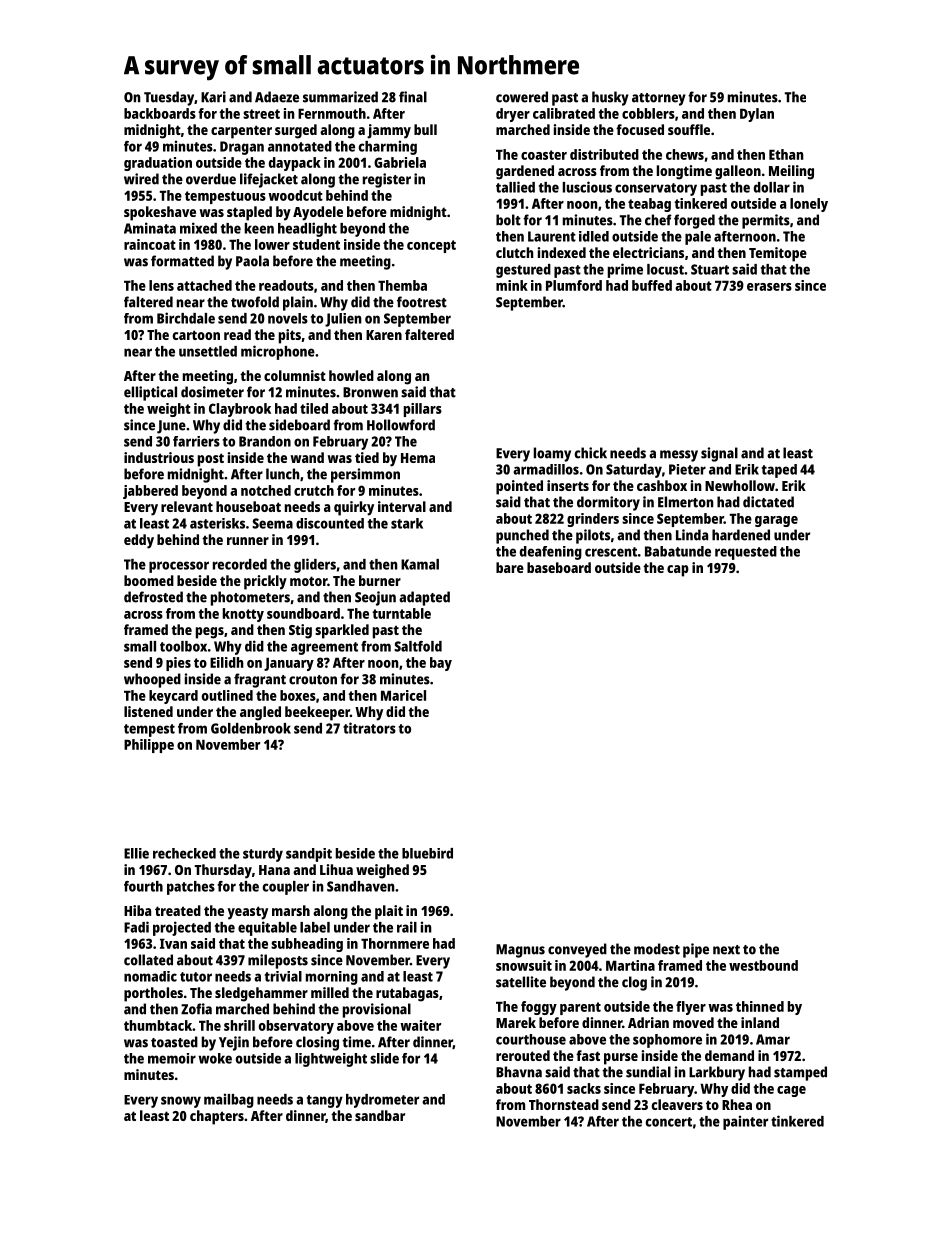  Describe the element at coordinates (423, 410) in the screenshot. I see `pillars` at that location.
